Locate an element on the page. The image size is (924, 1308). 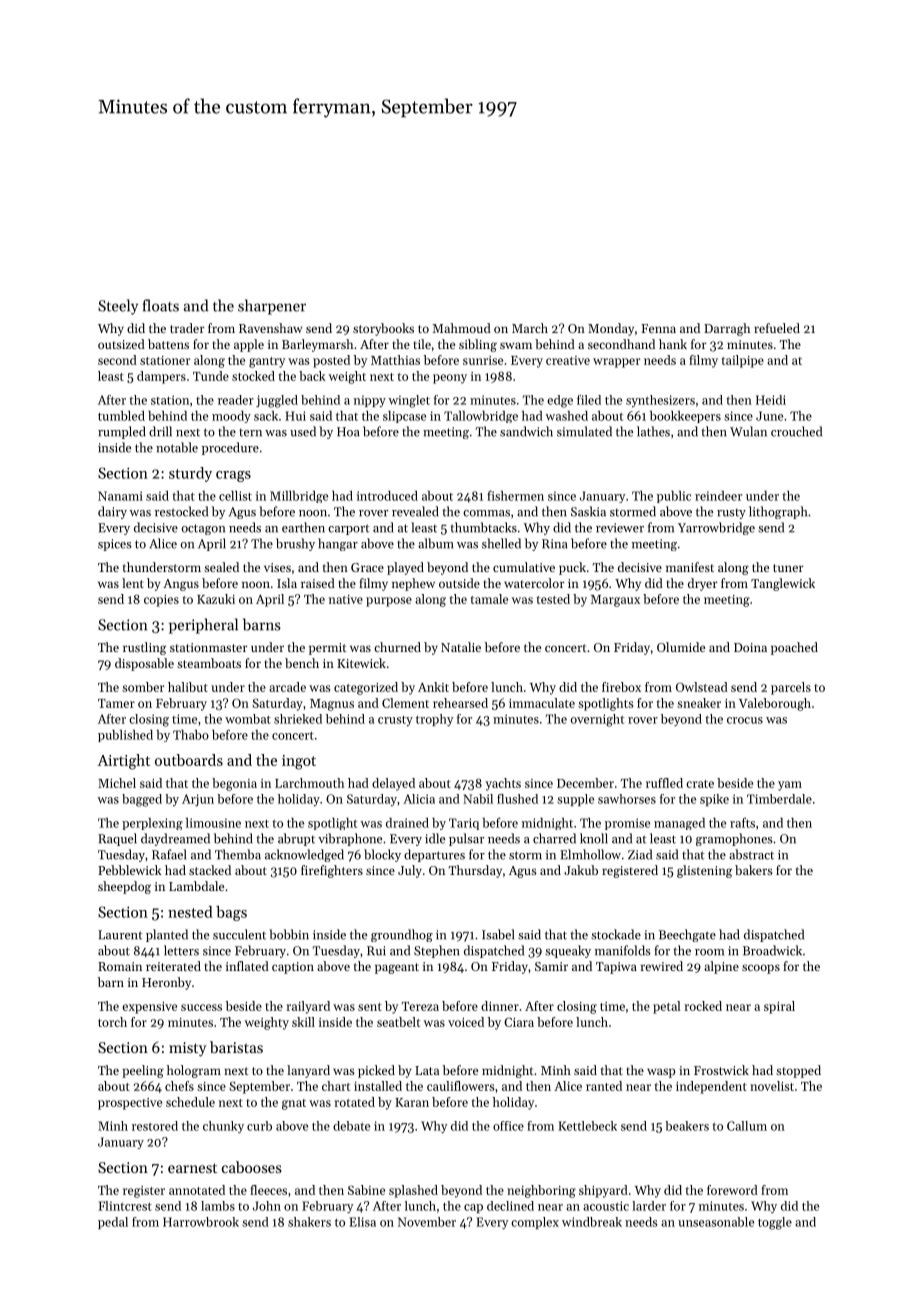
apple is located at coordinates (249, 345).
